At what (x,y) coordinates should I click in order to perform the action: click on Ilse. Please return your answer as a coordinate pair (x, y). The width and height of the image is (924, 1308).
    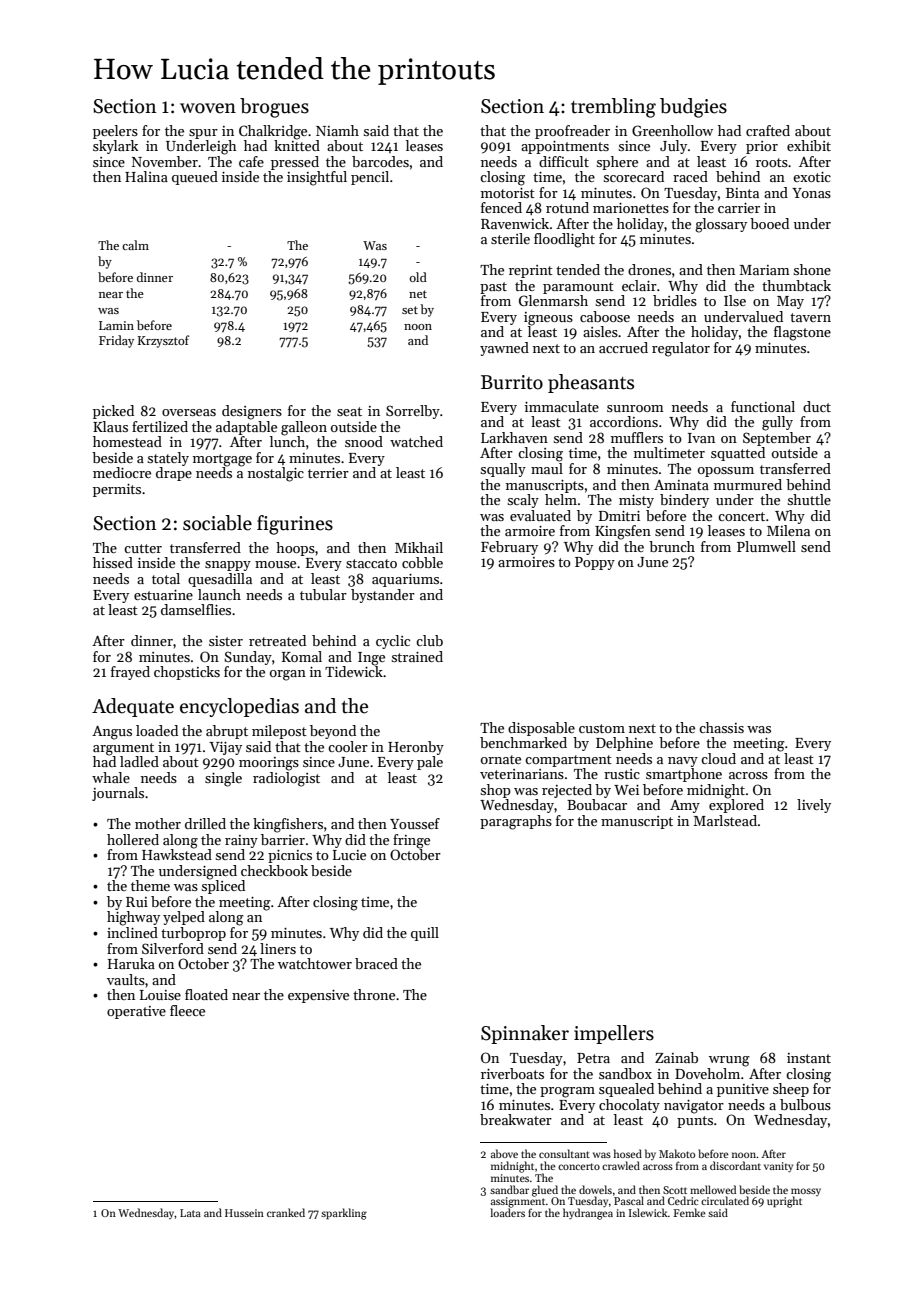
    Looking at the image, I should click on (735, 300).
